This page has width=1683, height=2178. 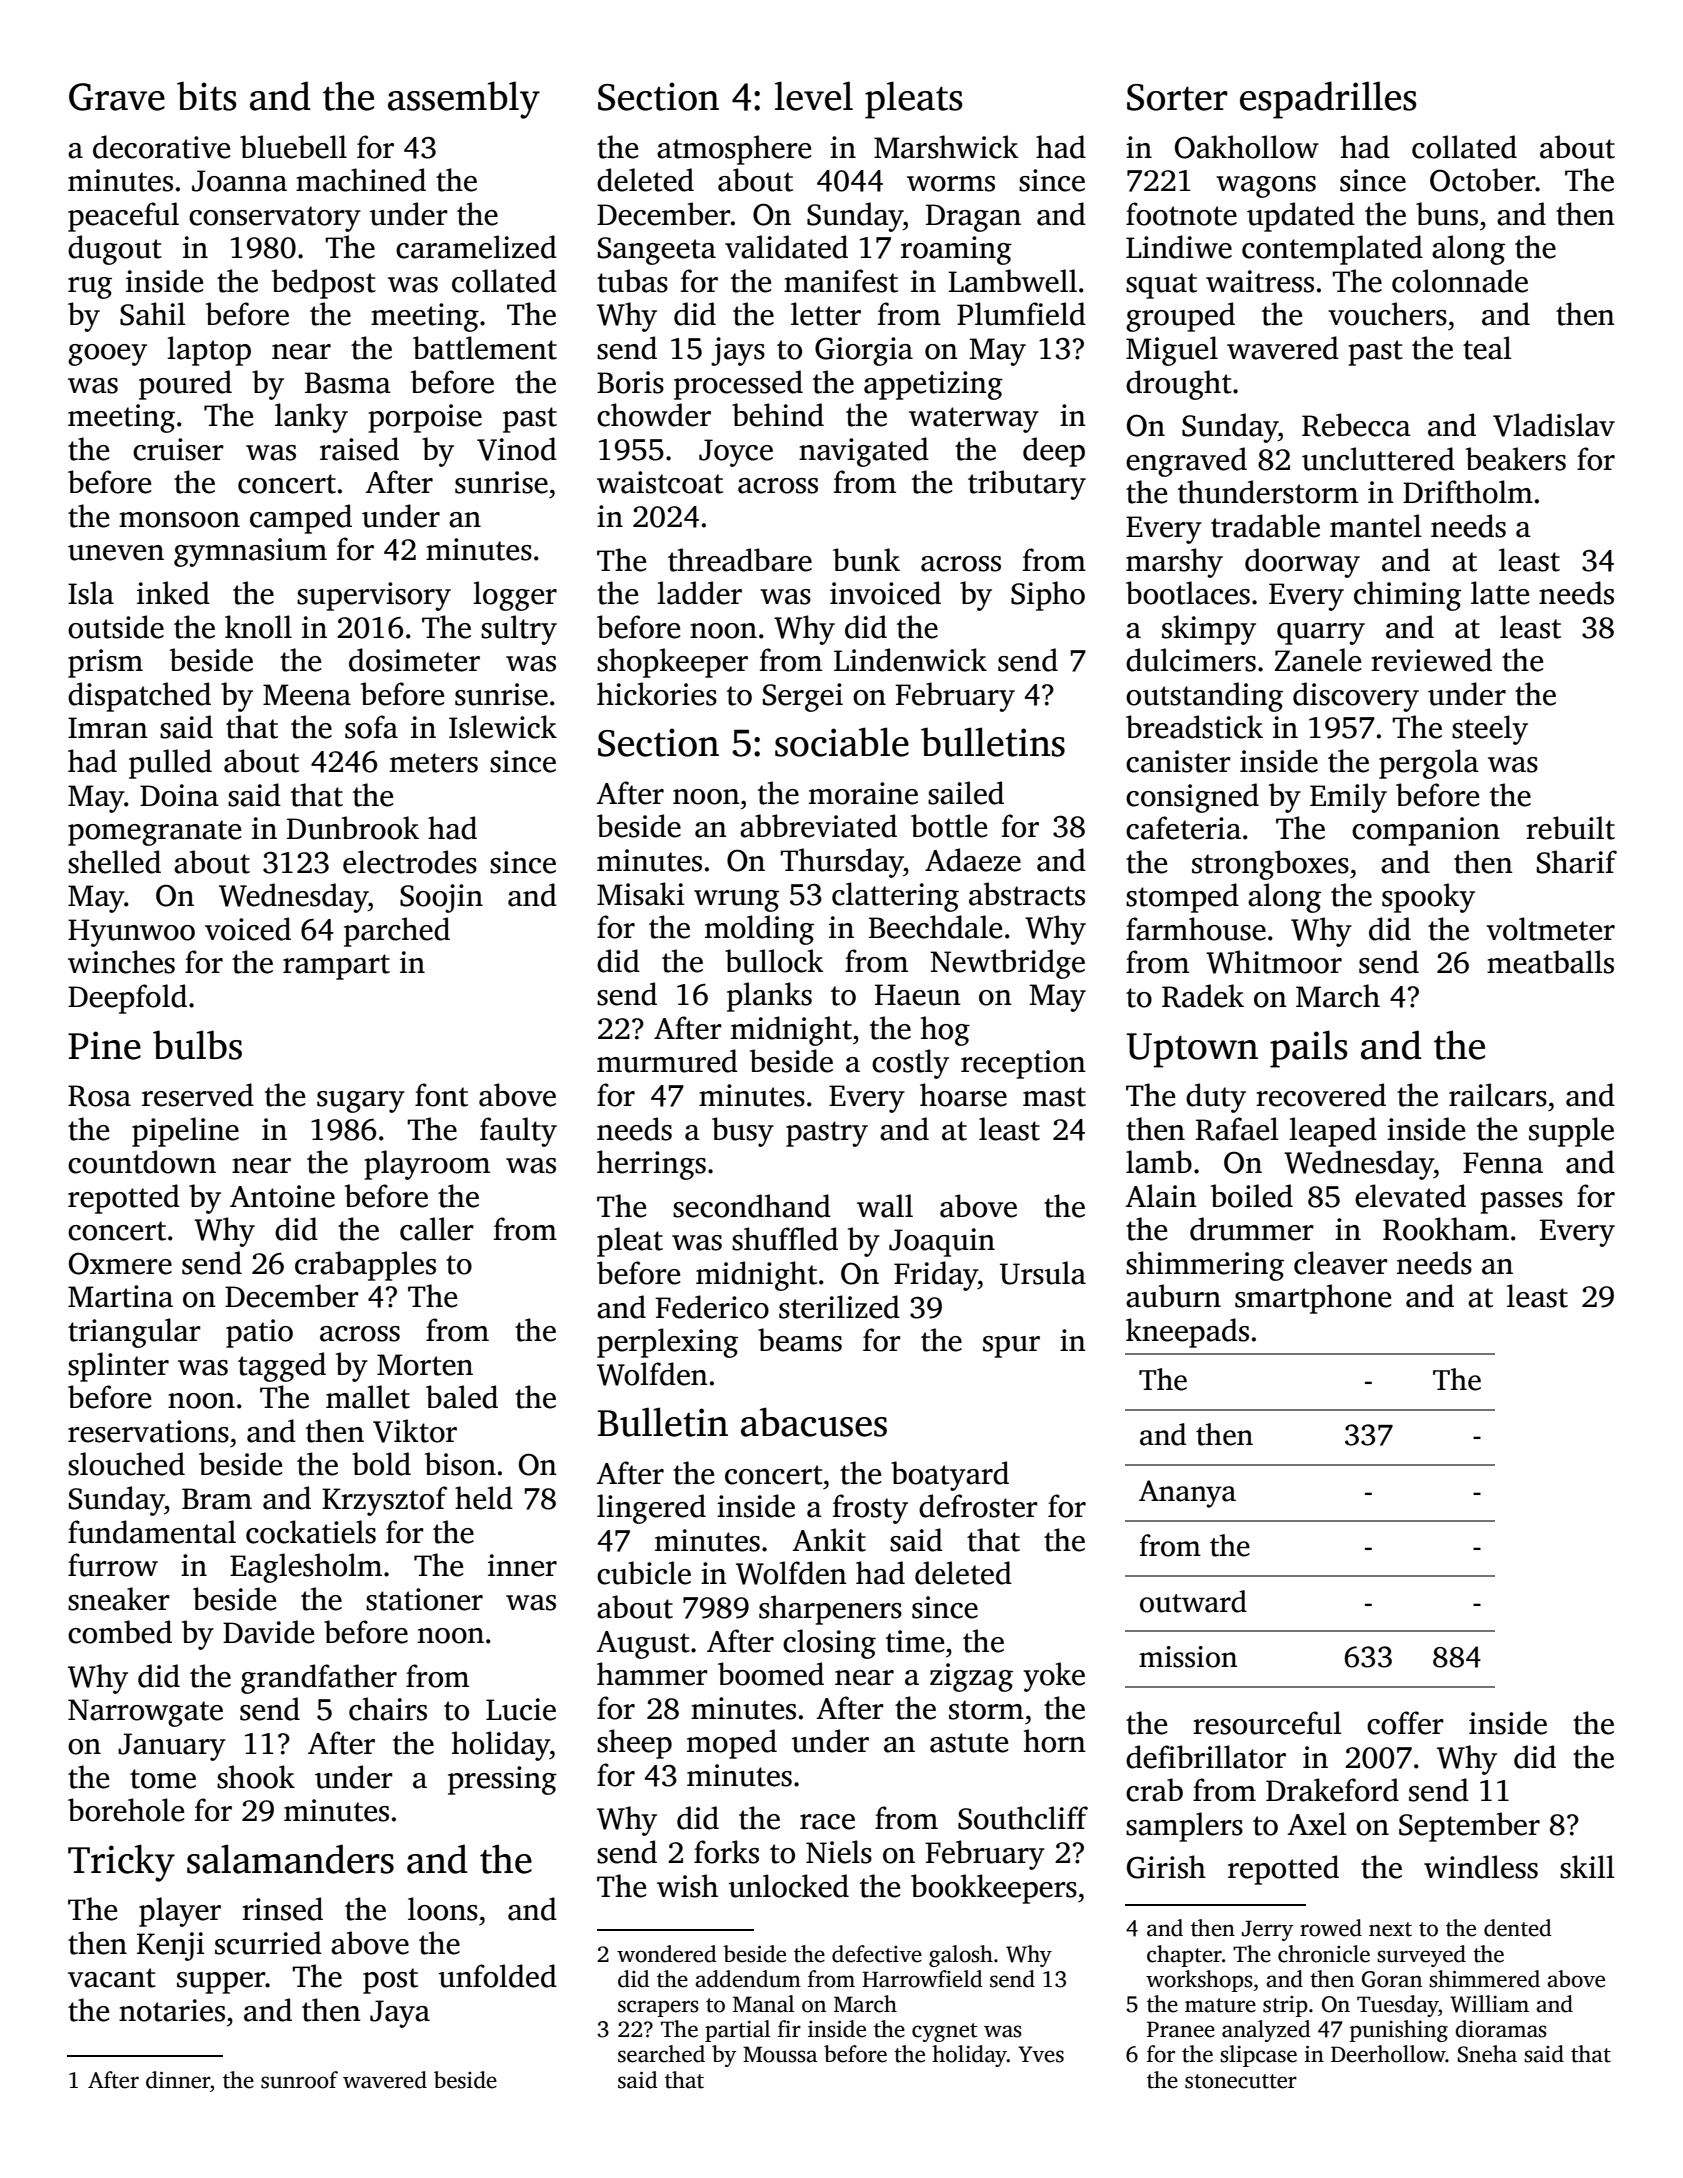 I want to click on bulbs, so click(x=197, y=1045).
